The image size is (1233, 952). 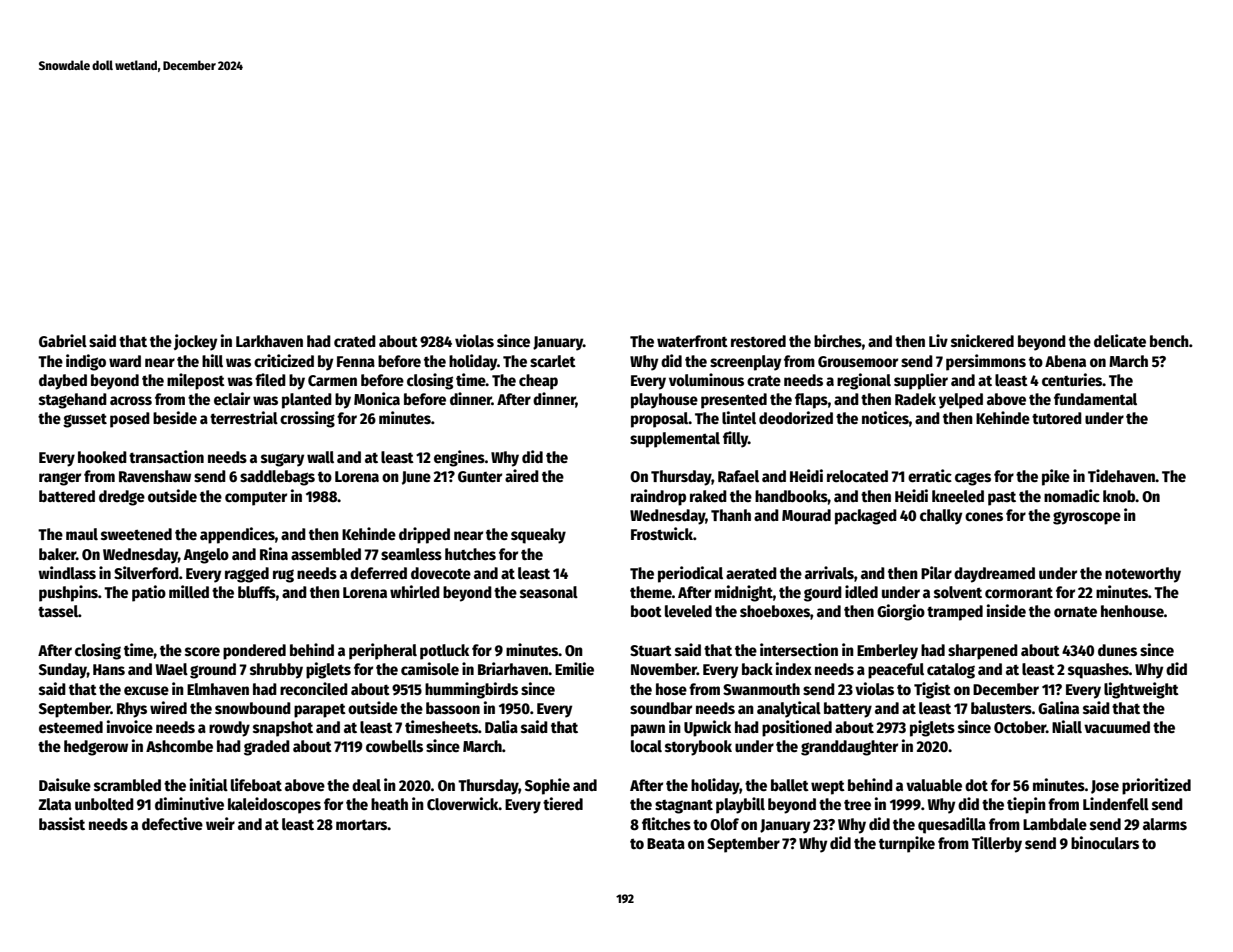 I want to click on Upwick, so click(x=707, y=728).
